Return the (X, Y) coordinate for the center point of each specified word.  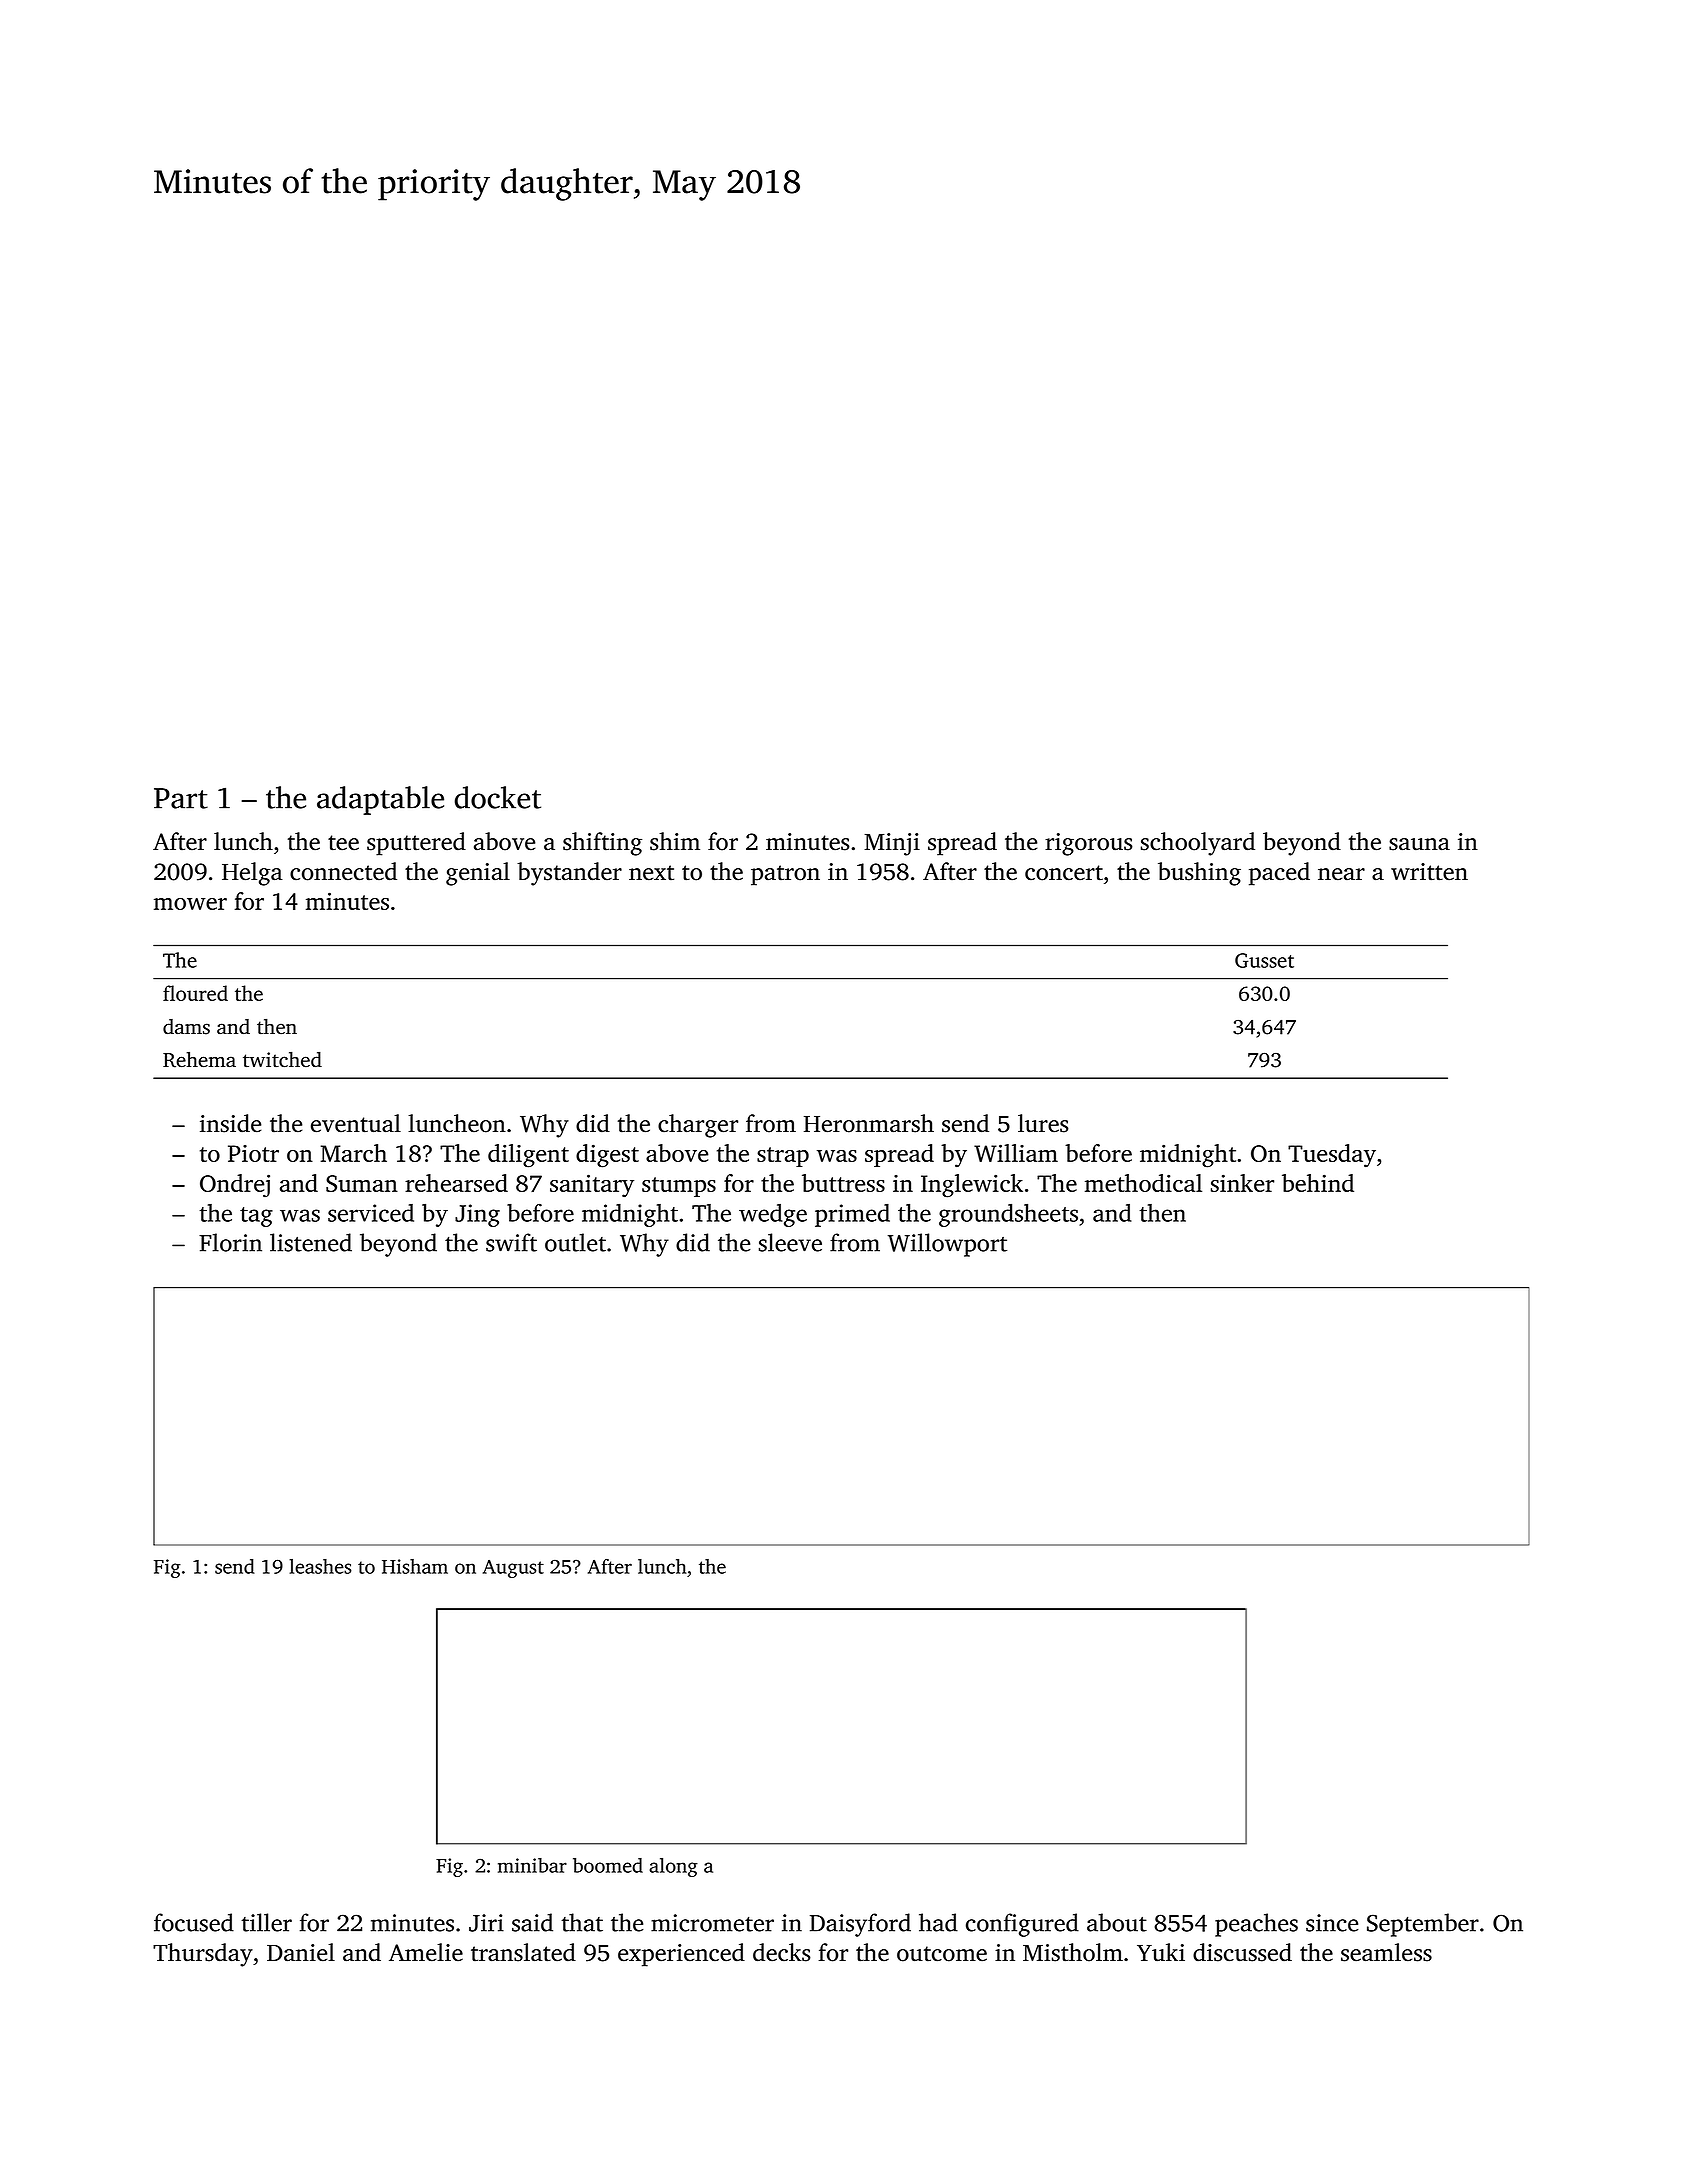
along (673, 1867)
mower (190, 904)
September (1423, 1925)
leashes (320, 1566)
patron (785, 875)
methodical (1143, 1183)
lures (1043, 1123)
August (513, 1569)
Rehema (199, 1060)
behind (1318, 1183)
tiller (266, 1922)
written (1429, 872)
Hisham (415, 1566)
